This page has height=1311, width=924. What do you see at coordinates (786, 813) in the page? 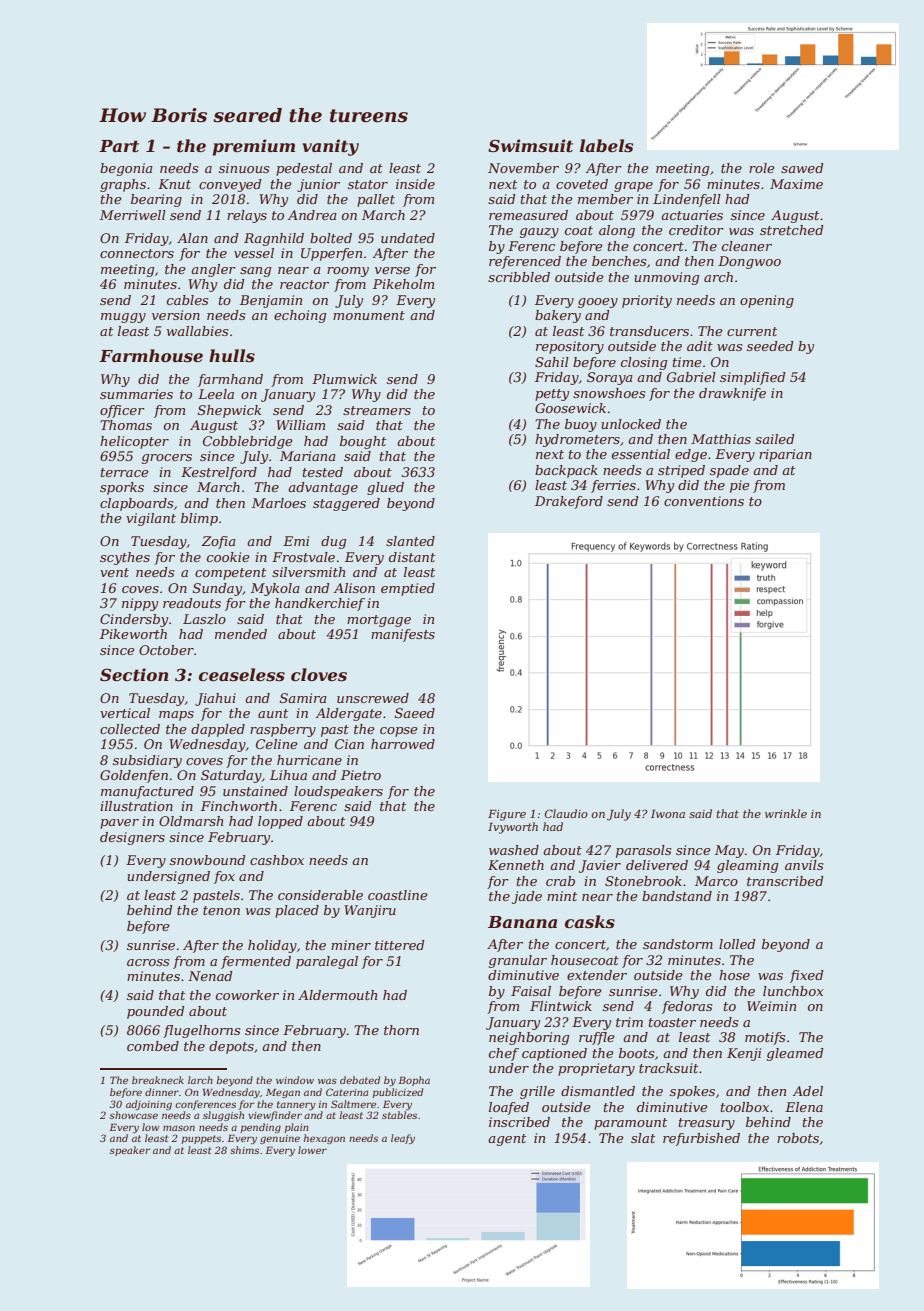
I see `wrinkle` at bounding box center [786, 813].
